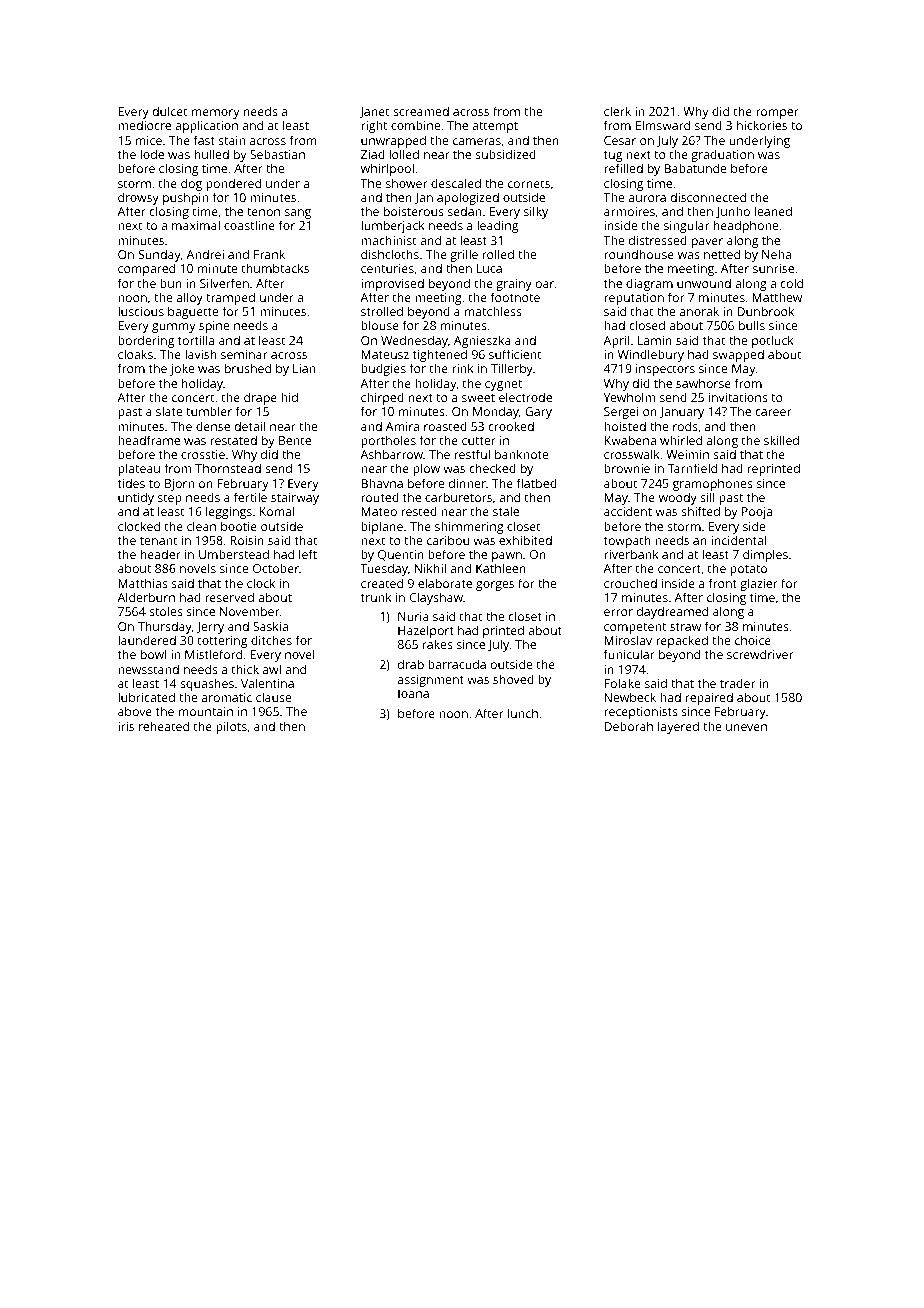  I want to click on lode, so click(152, 154).
